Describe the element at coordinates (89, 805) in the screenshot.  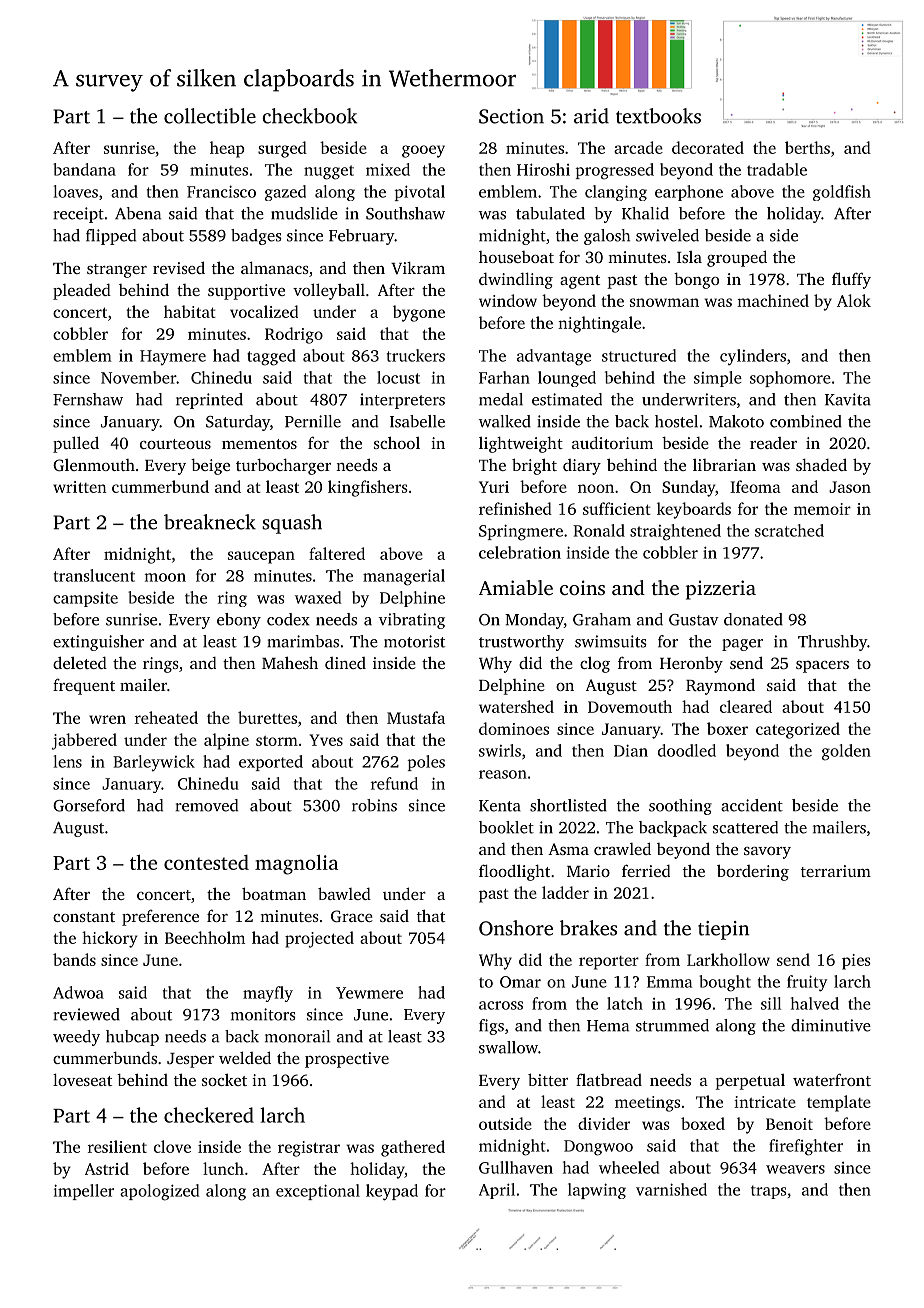
I see `Gorseford` at that location.
